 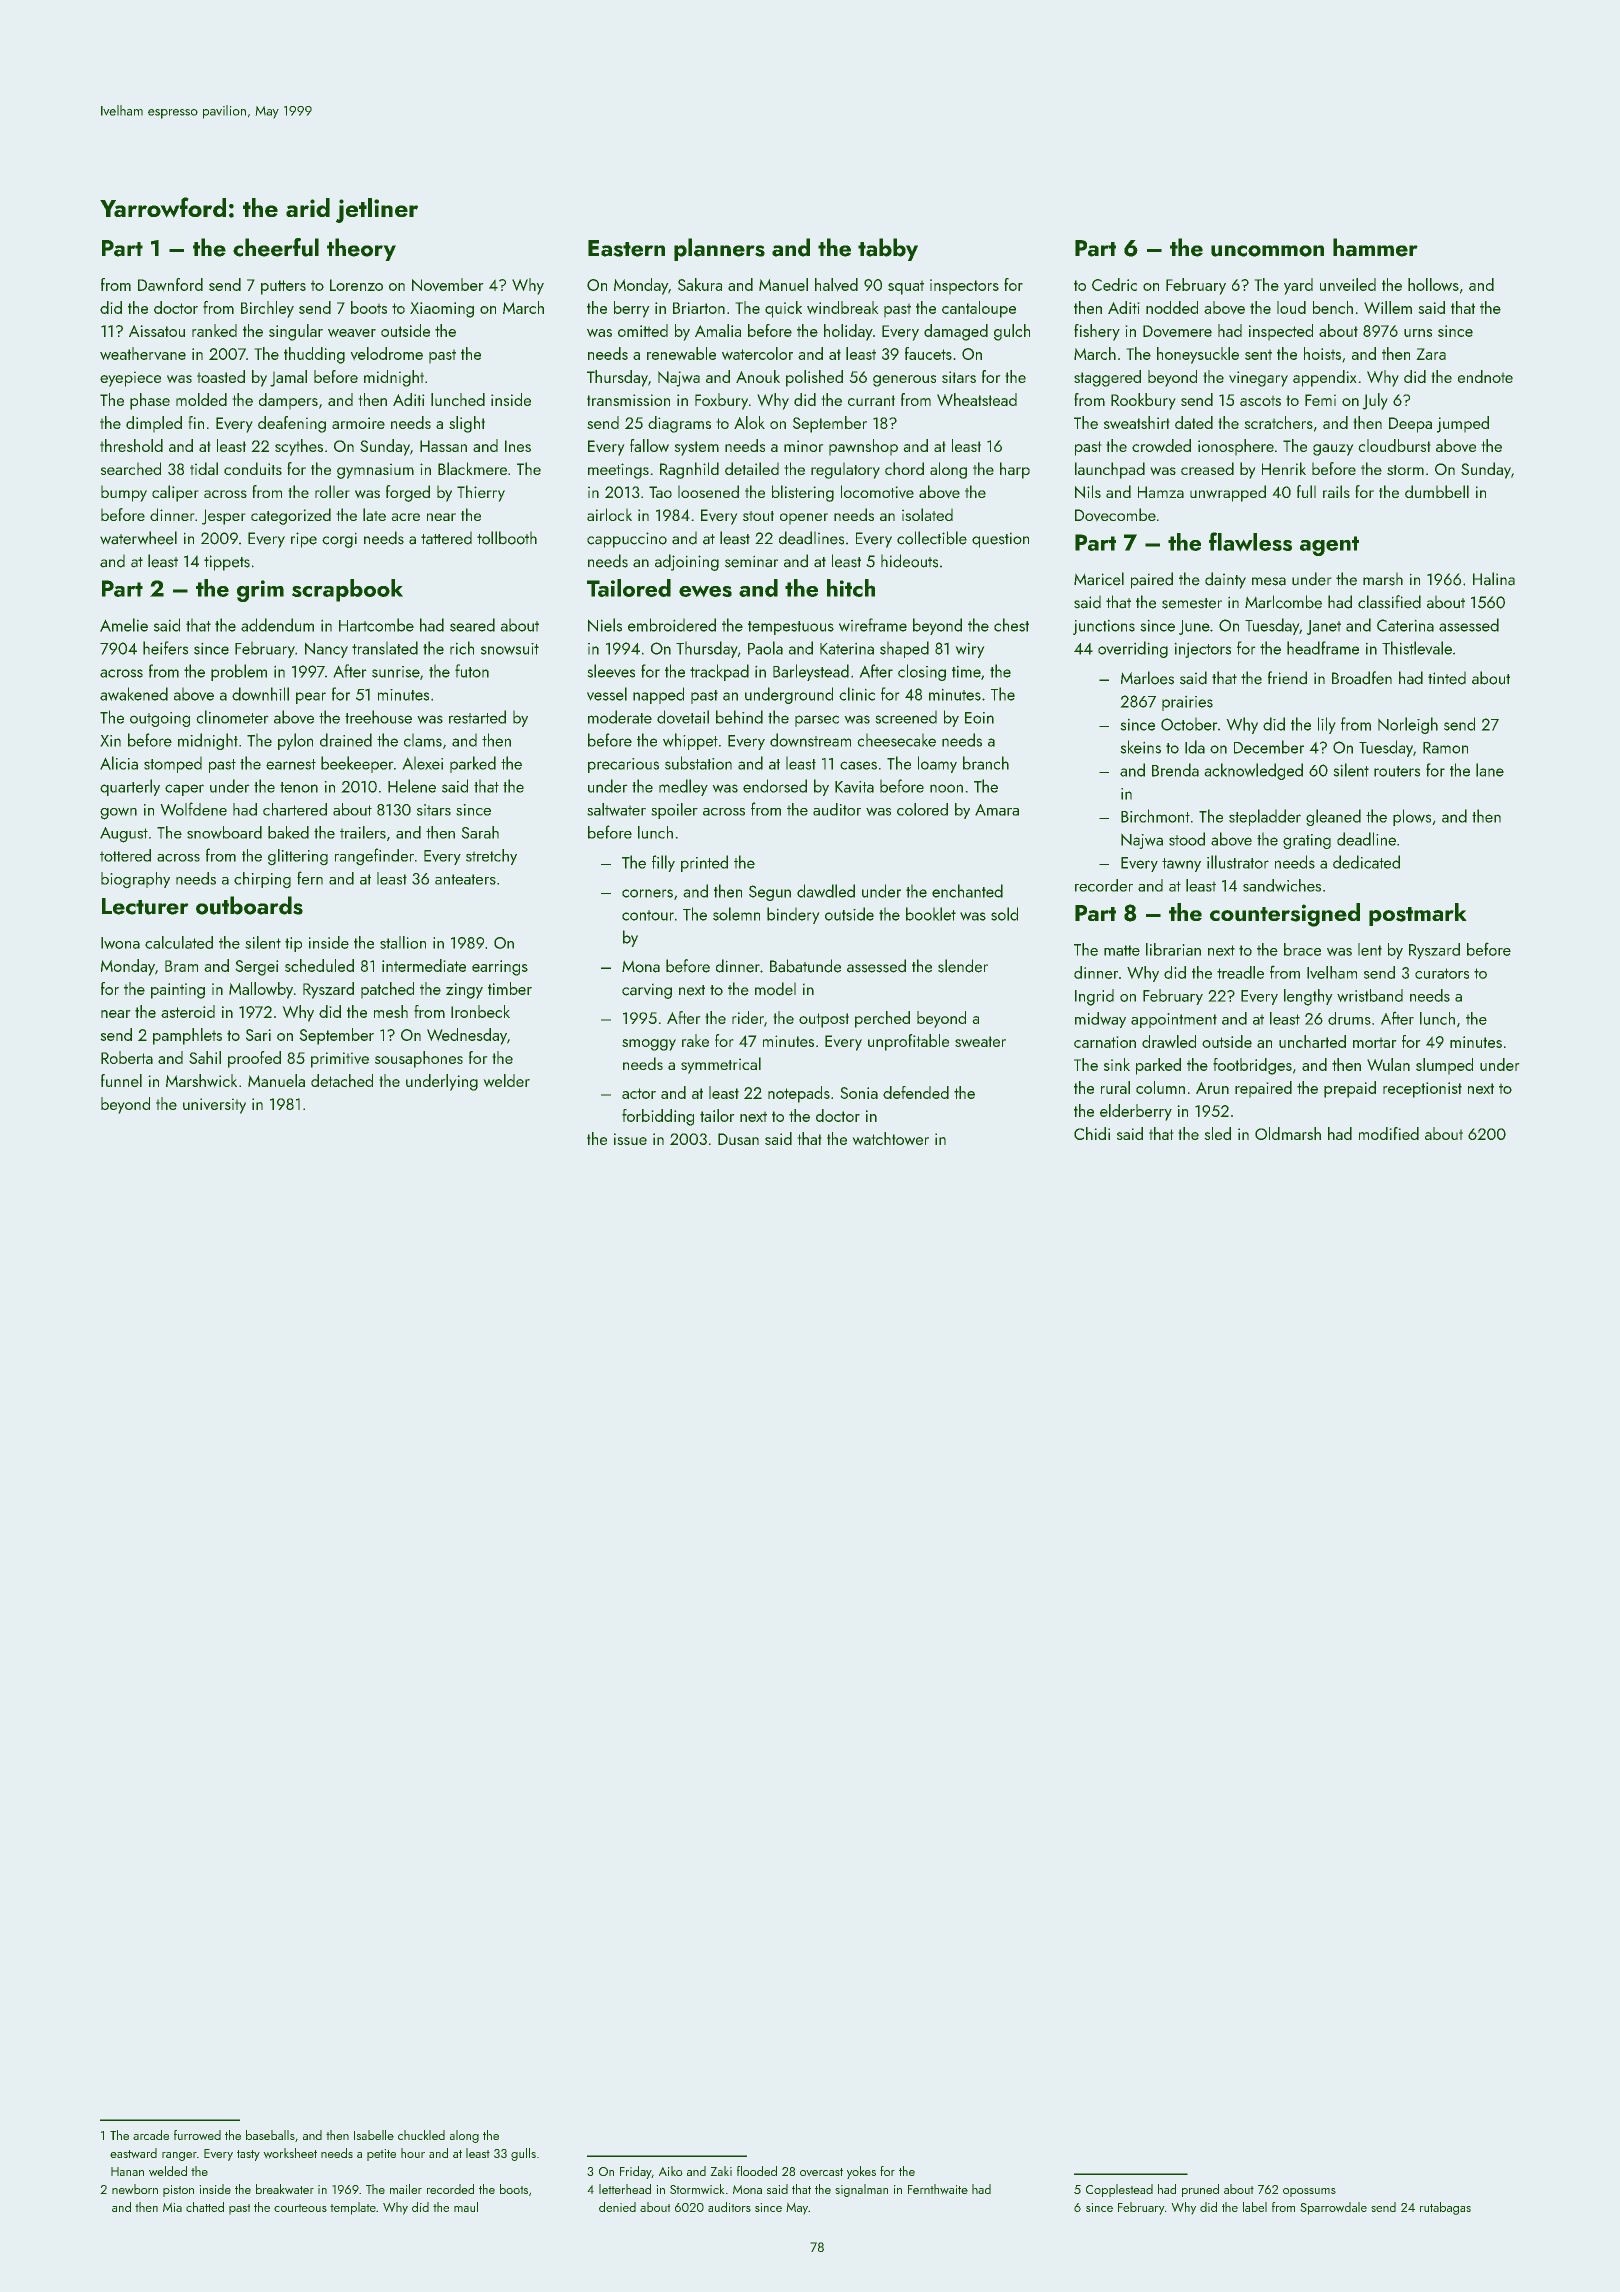 I want to click on theory, so click(x=361, y=249).
